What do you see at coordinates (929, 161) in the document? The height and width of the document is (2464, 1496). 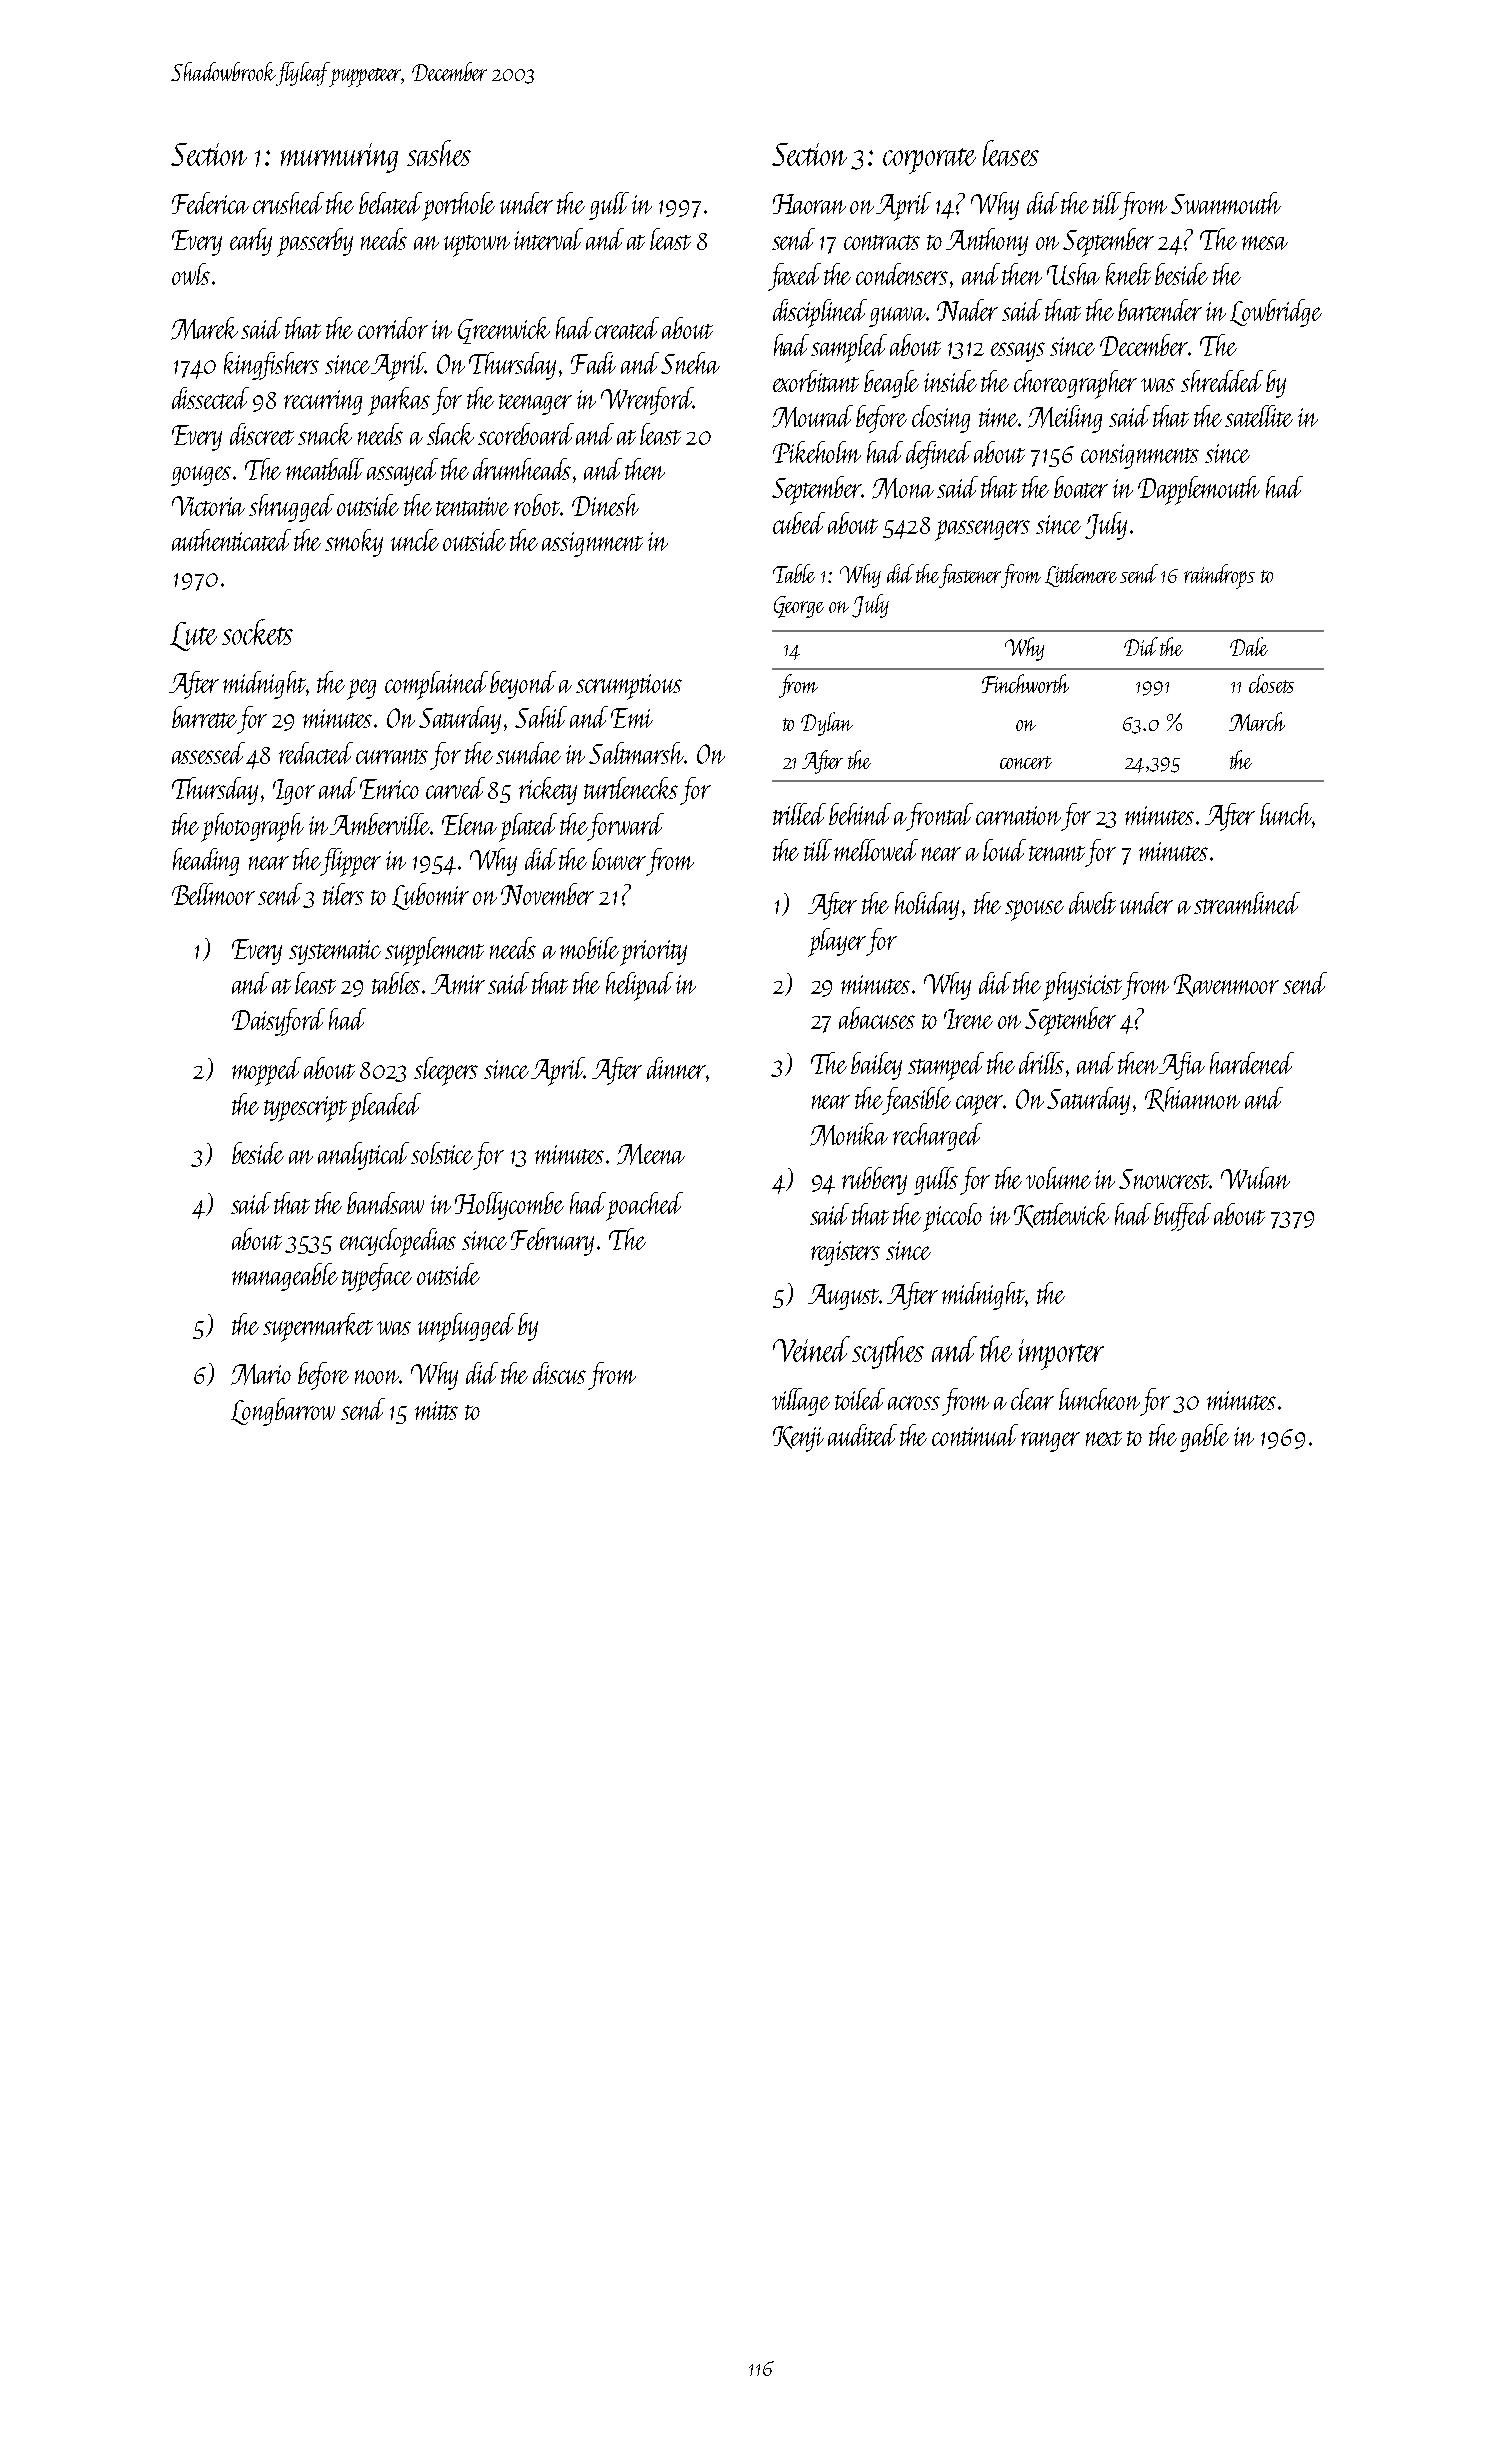 I see `corporate` at bounding box center [929, 161].
